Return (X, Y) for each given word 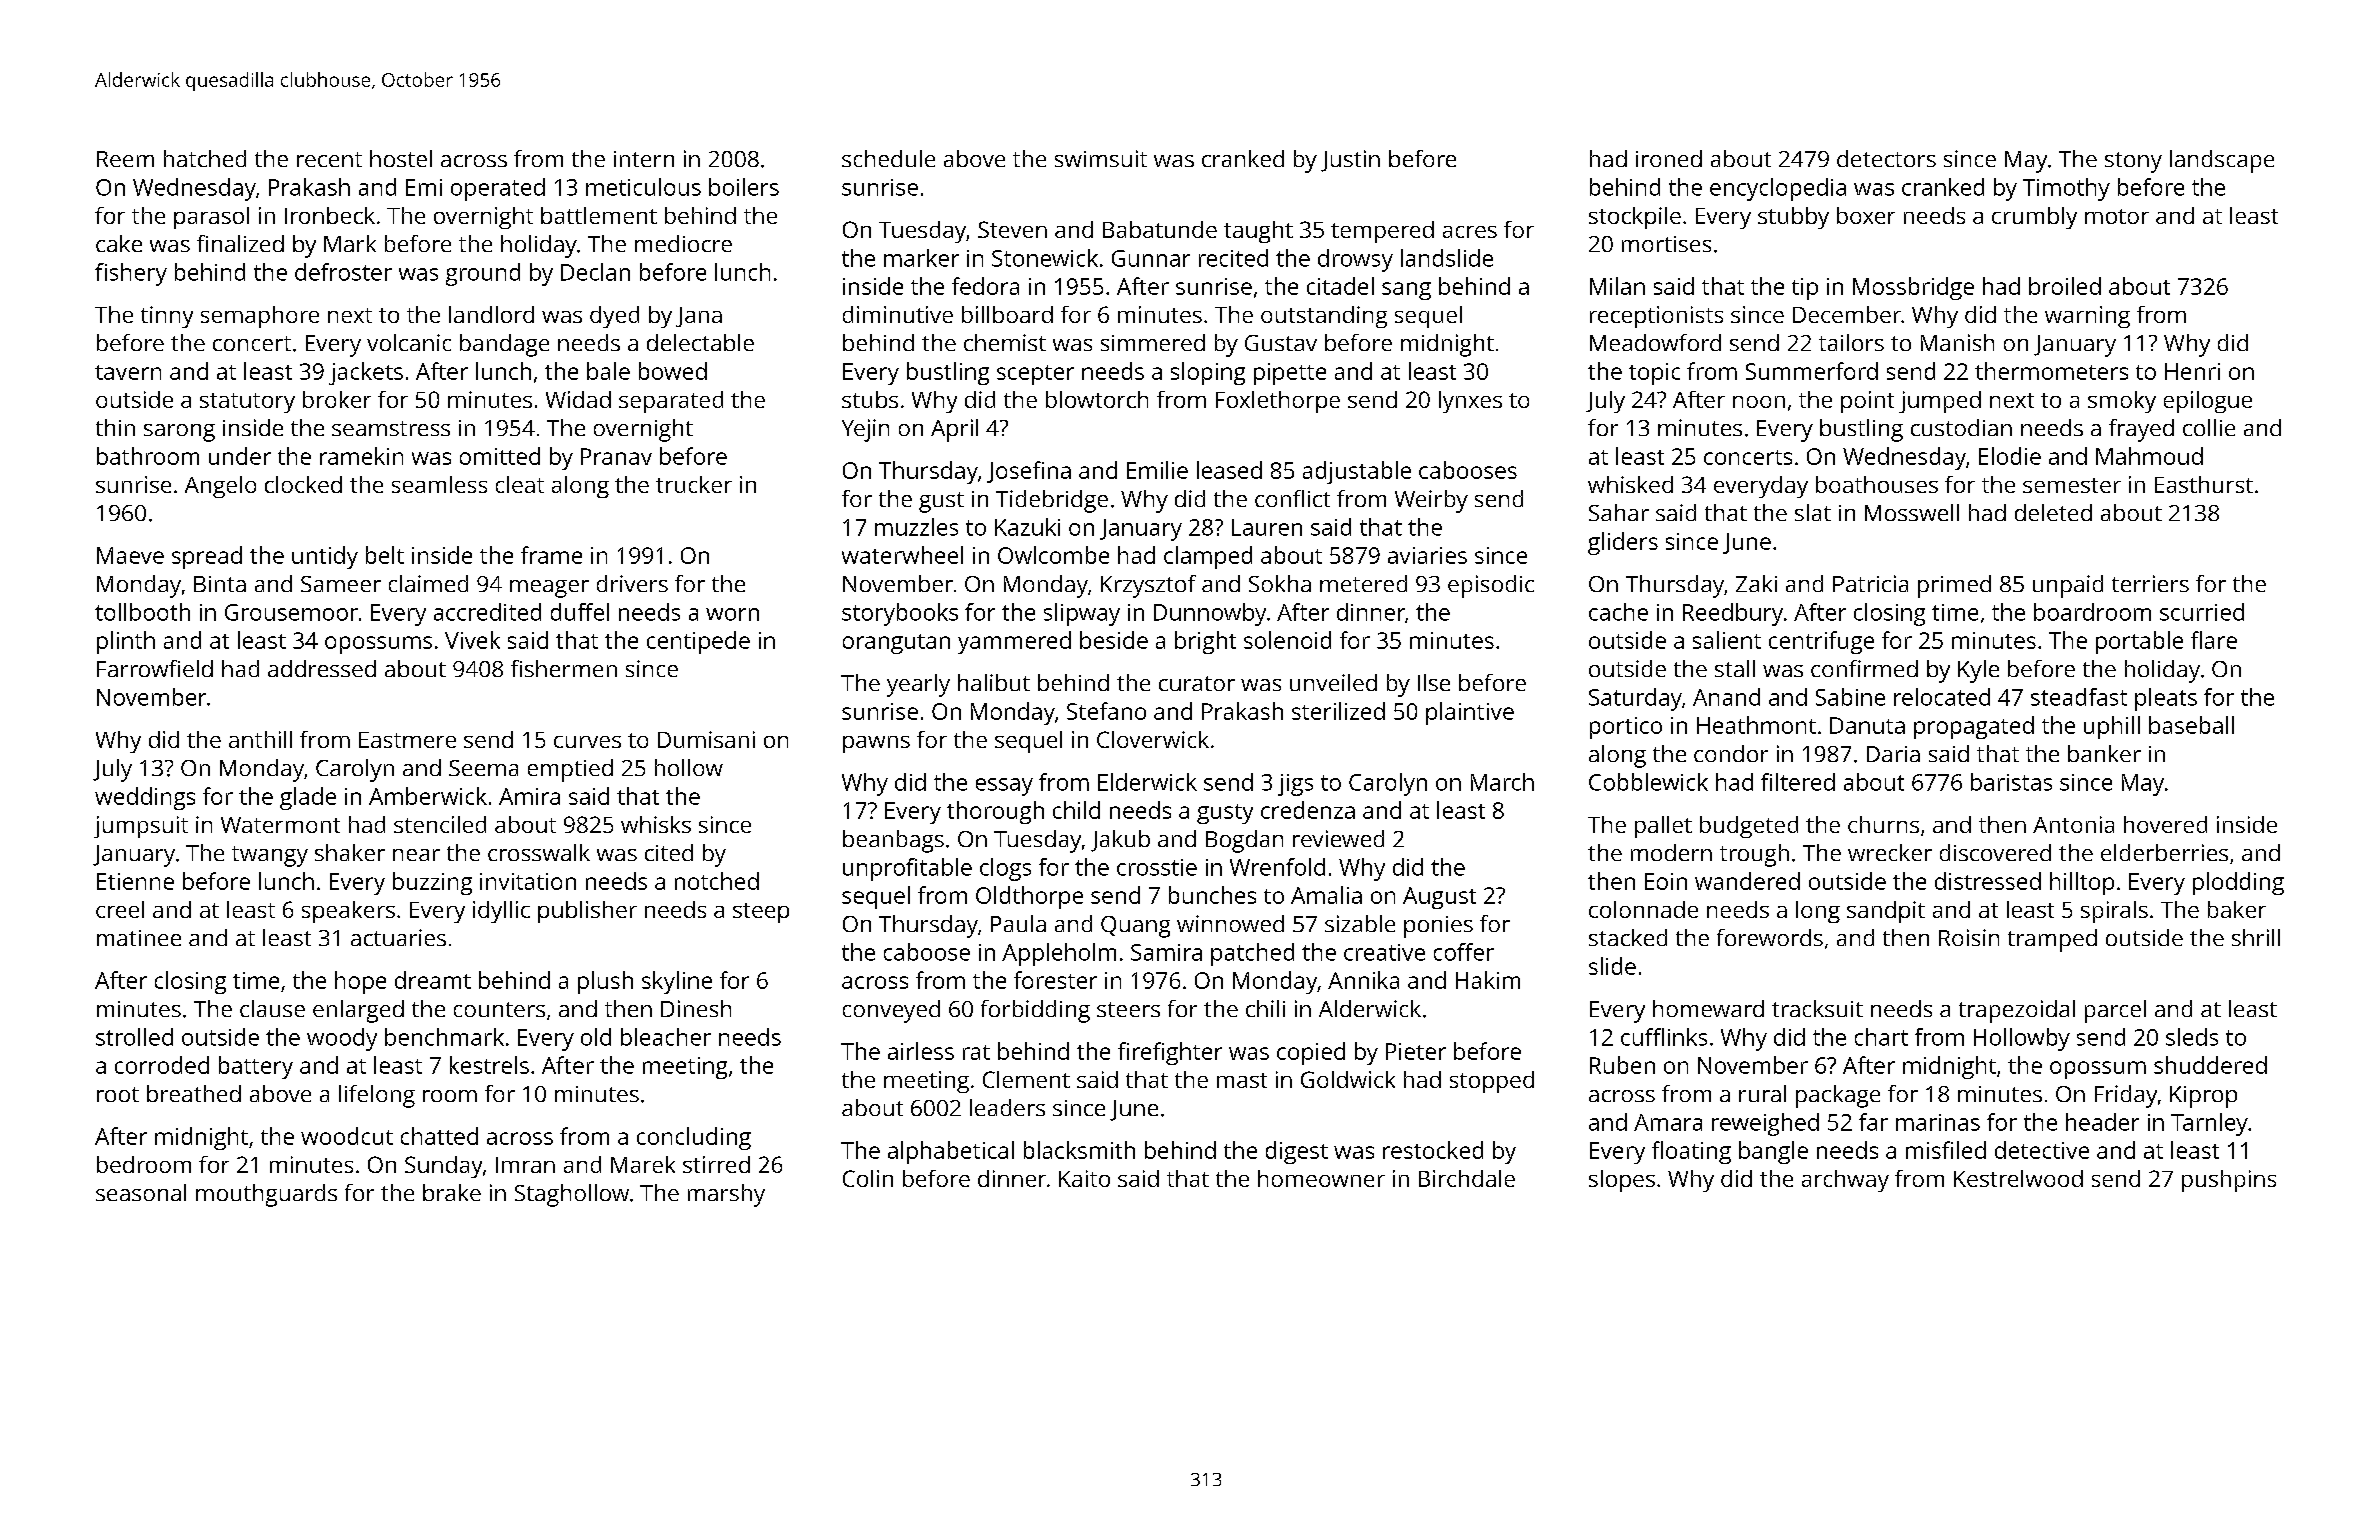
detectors (1886, 158)
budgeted (1749, 827)
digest (1297, 1152)
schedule (888, 158)
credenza (1308, 810)
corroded (162, 1065)
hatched (205, 158)
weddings (145, 798)
